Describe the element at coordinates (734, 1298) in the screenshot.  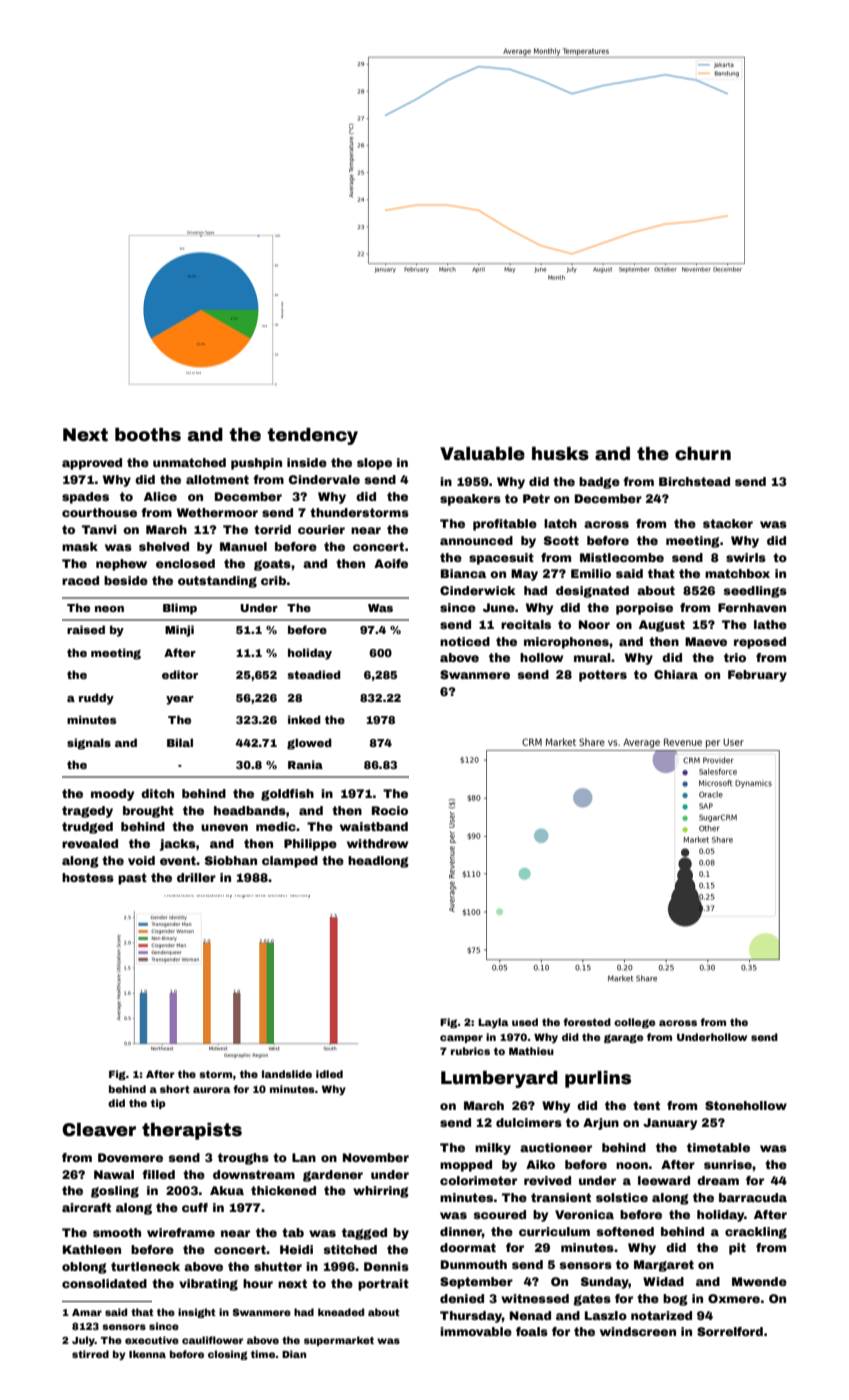
I see `Oxmere` at that location.
